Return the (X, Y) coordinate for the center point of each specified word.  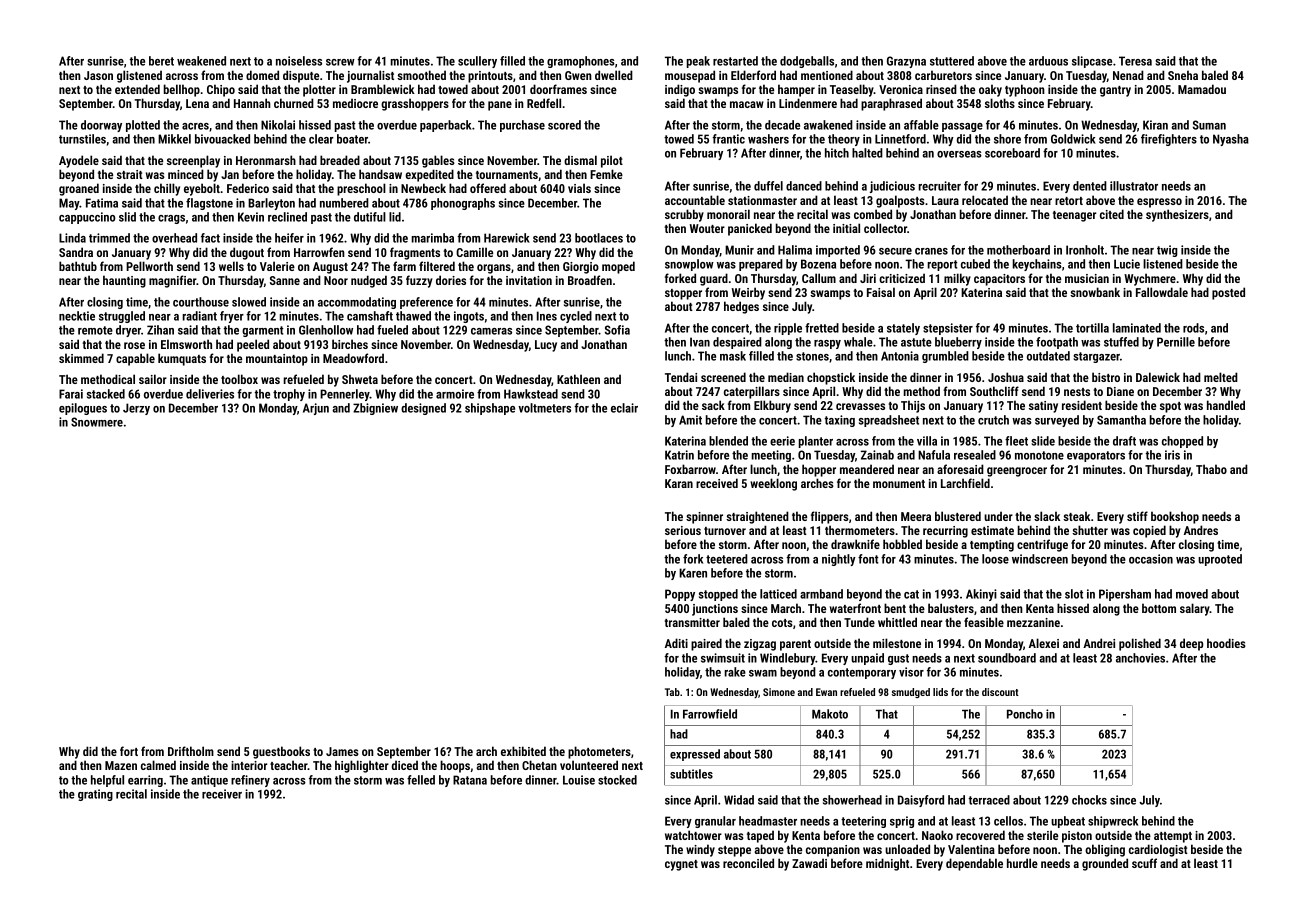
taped (760, 836)
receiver (222, 794)
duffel (768, 186)
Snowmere (97, 422)
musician (1087, 278)
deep (1191, 644)
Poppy (680, 595)
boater (352, 139)
